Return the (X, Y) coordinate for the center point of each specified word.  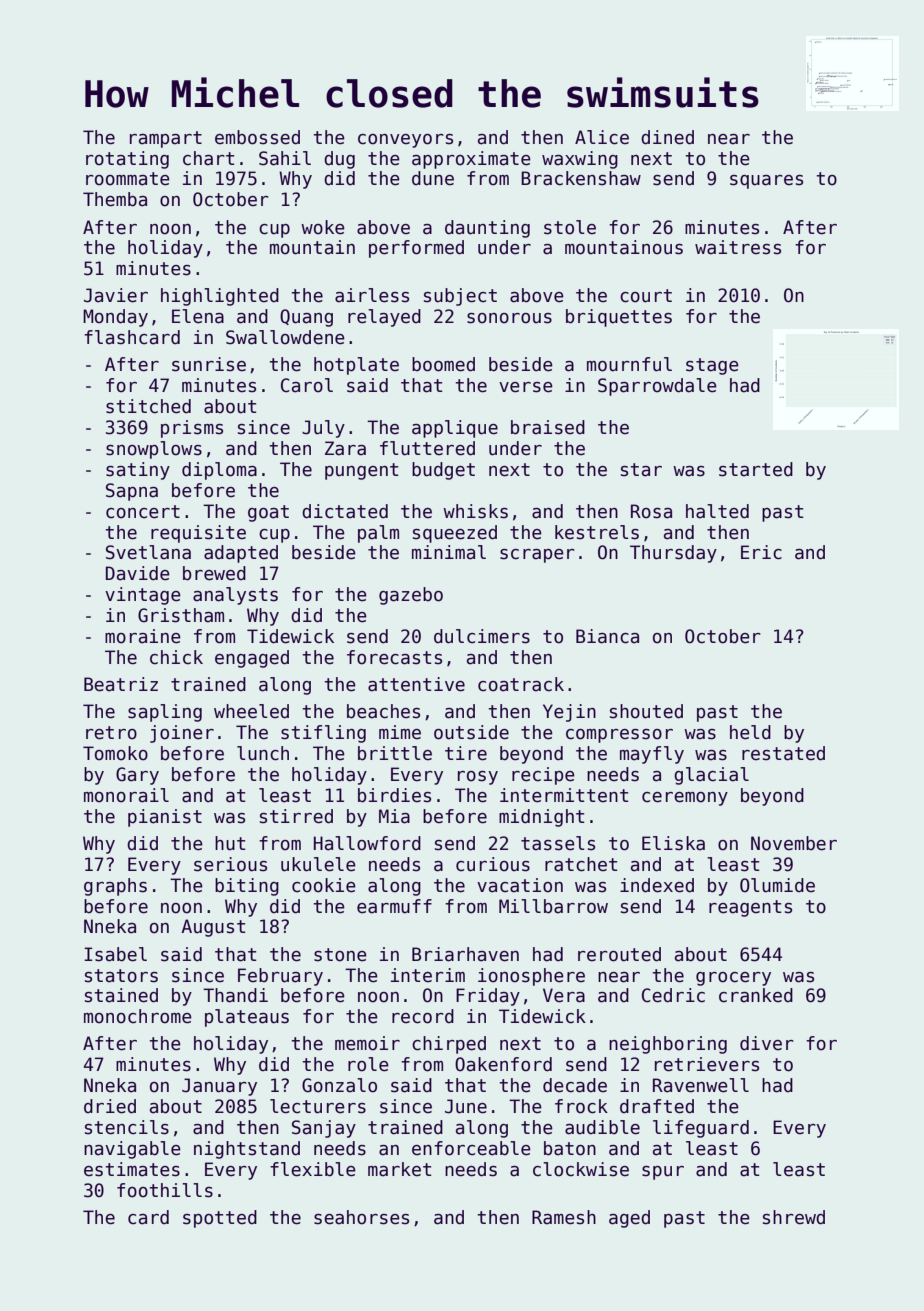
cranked (756, 995)
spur (663, 1173)
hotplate (356, 366)
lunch (263, 753)
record (423, 1016)
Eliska (673, 843)
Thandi (235, 995)
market (399, 1169)
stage (712, 366)
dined (667, 137)
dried (110, 1106)
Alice (602, 137)
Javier (116, 295)
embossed (257, 137)
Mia (394, 816)
